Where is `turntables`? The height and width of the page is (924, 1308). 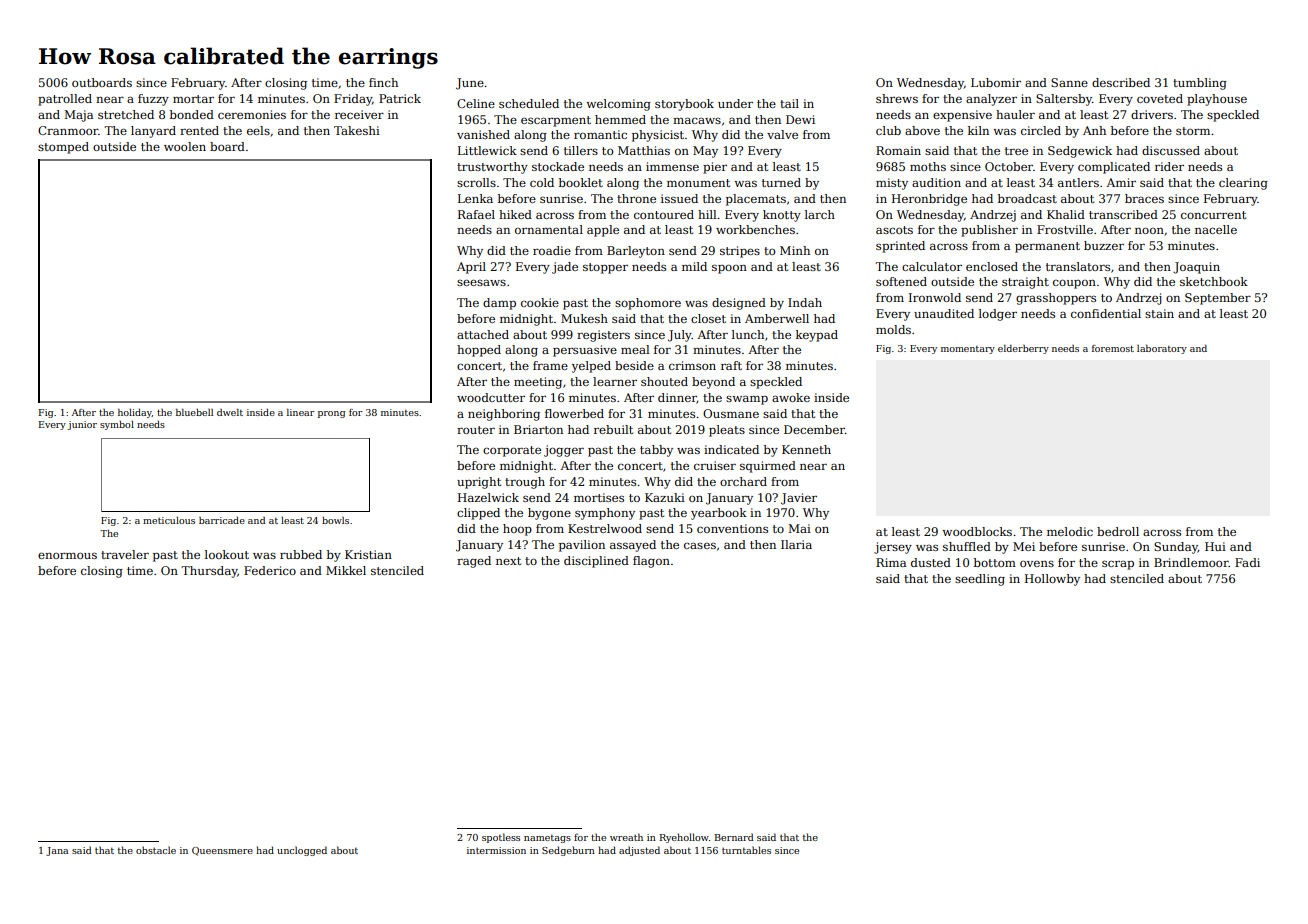 turntables is located at coordinates (746, 850).
